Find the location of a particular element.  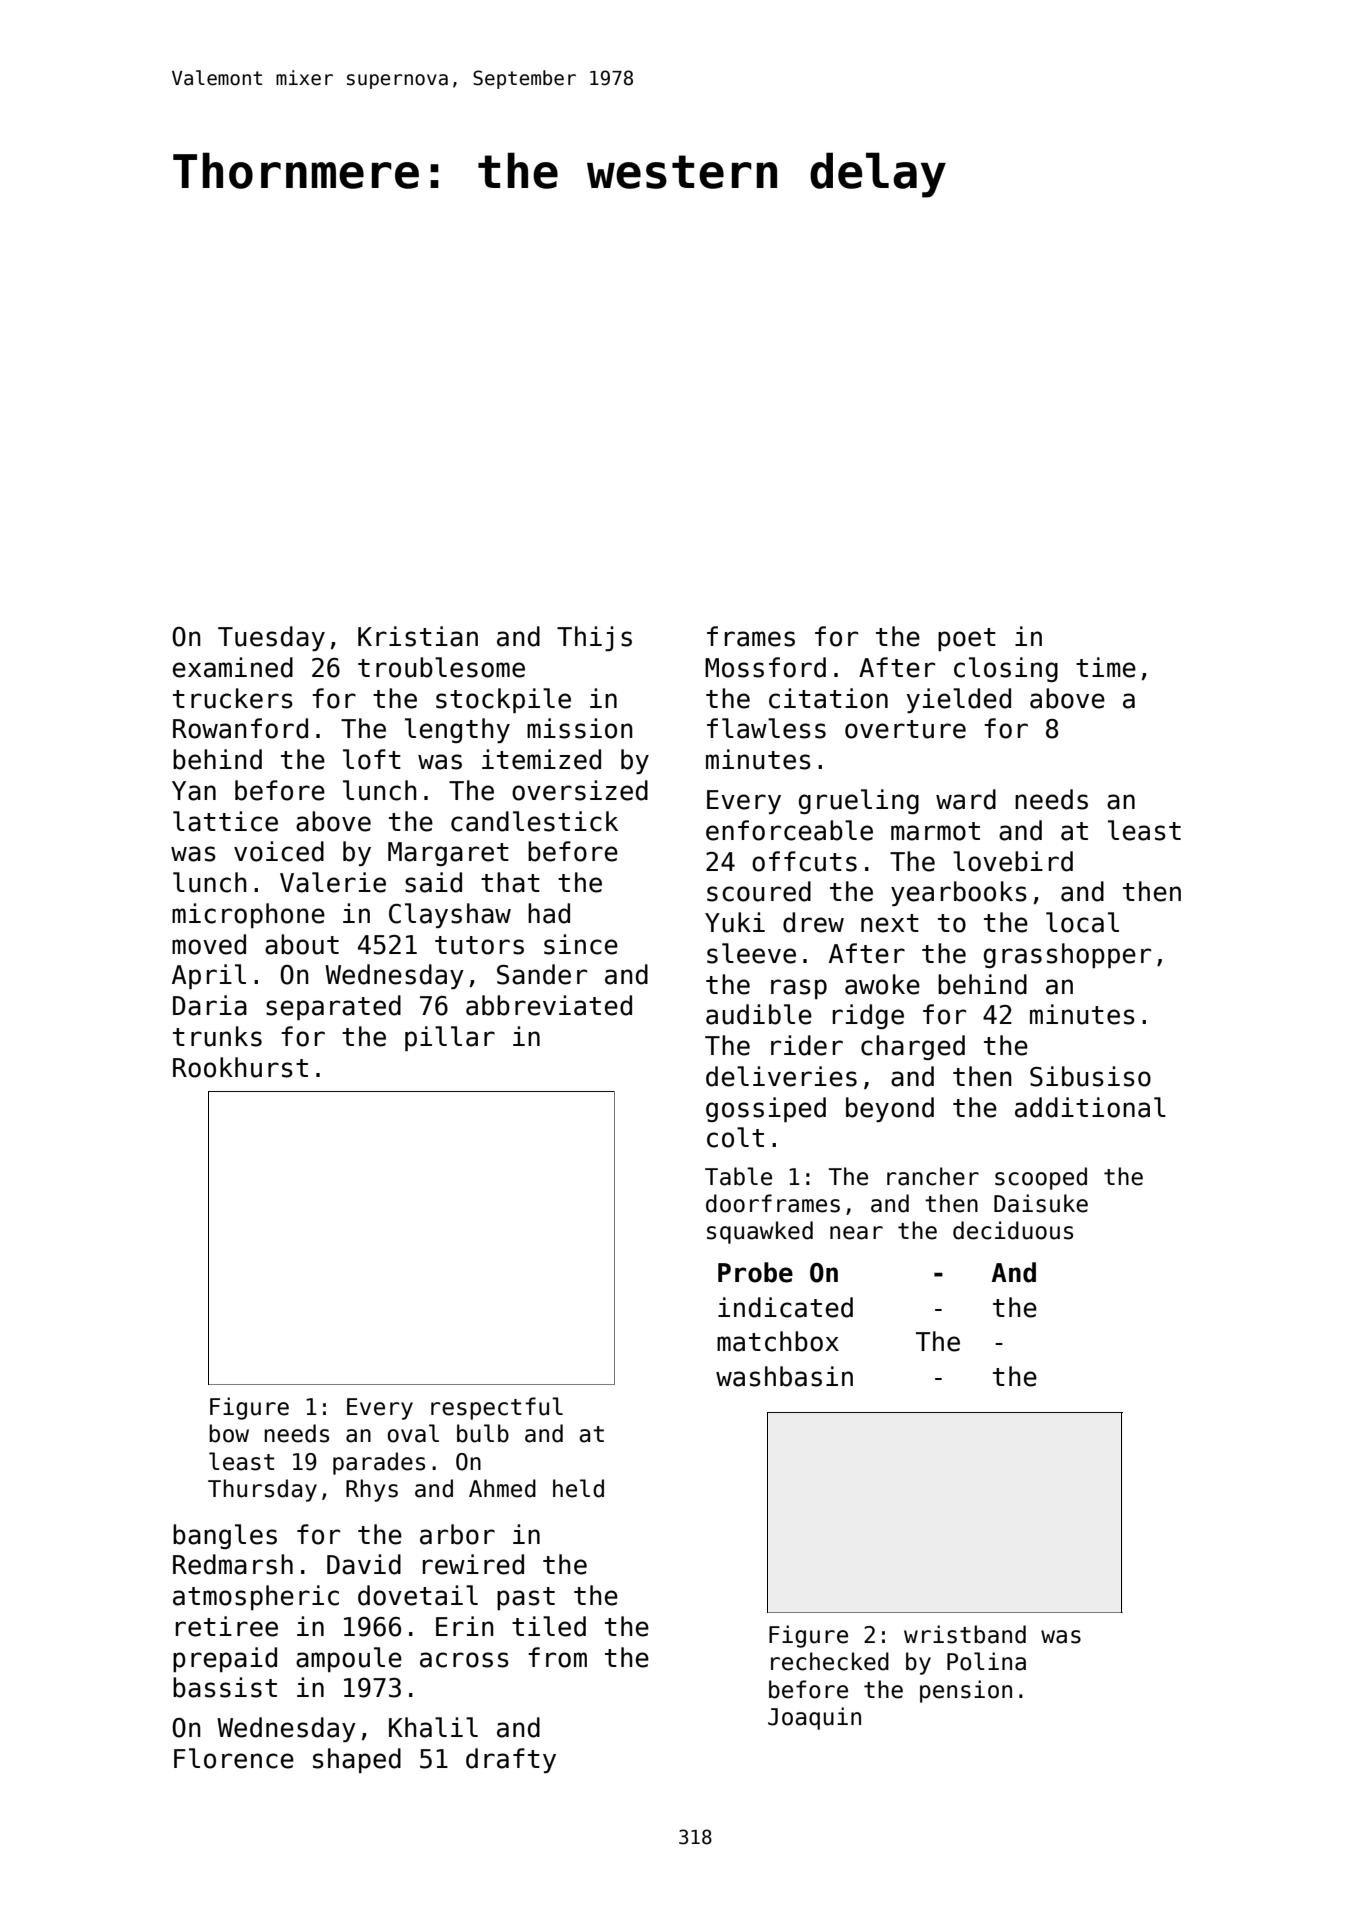

oval is located at coordinates (413, 1433).
